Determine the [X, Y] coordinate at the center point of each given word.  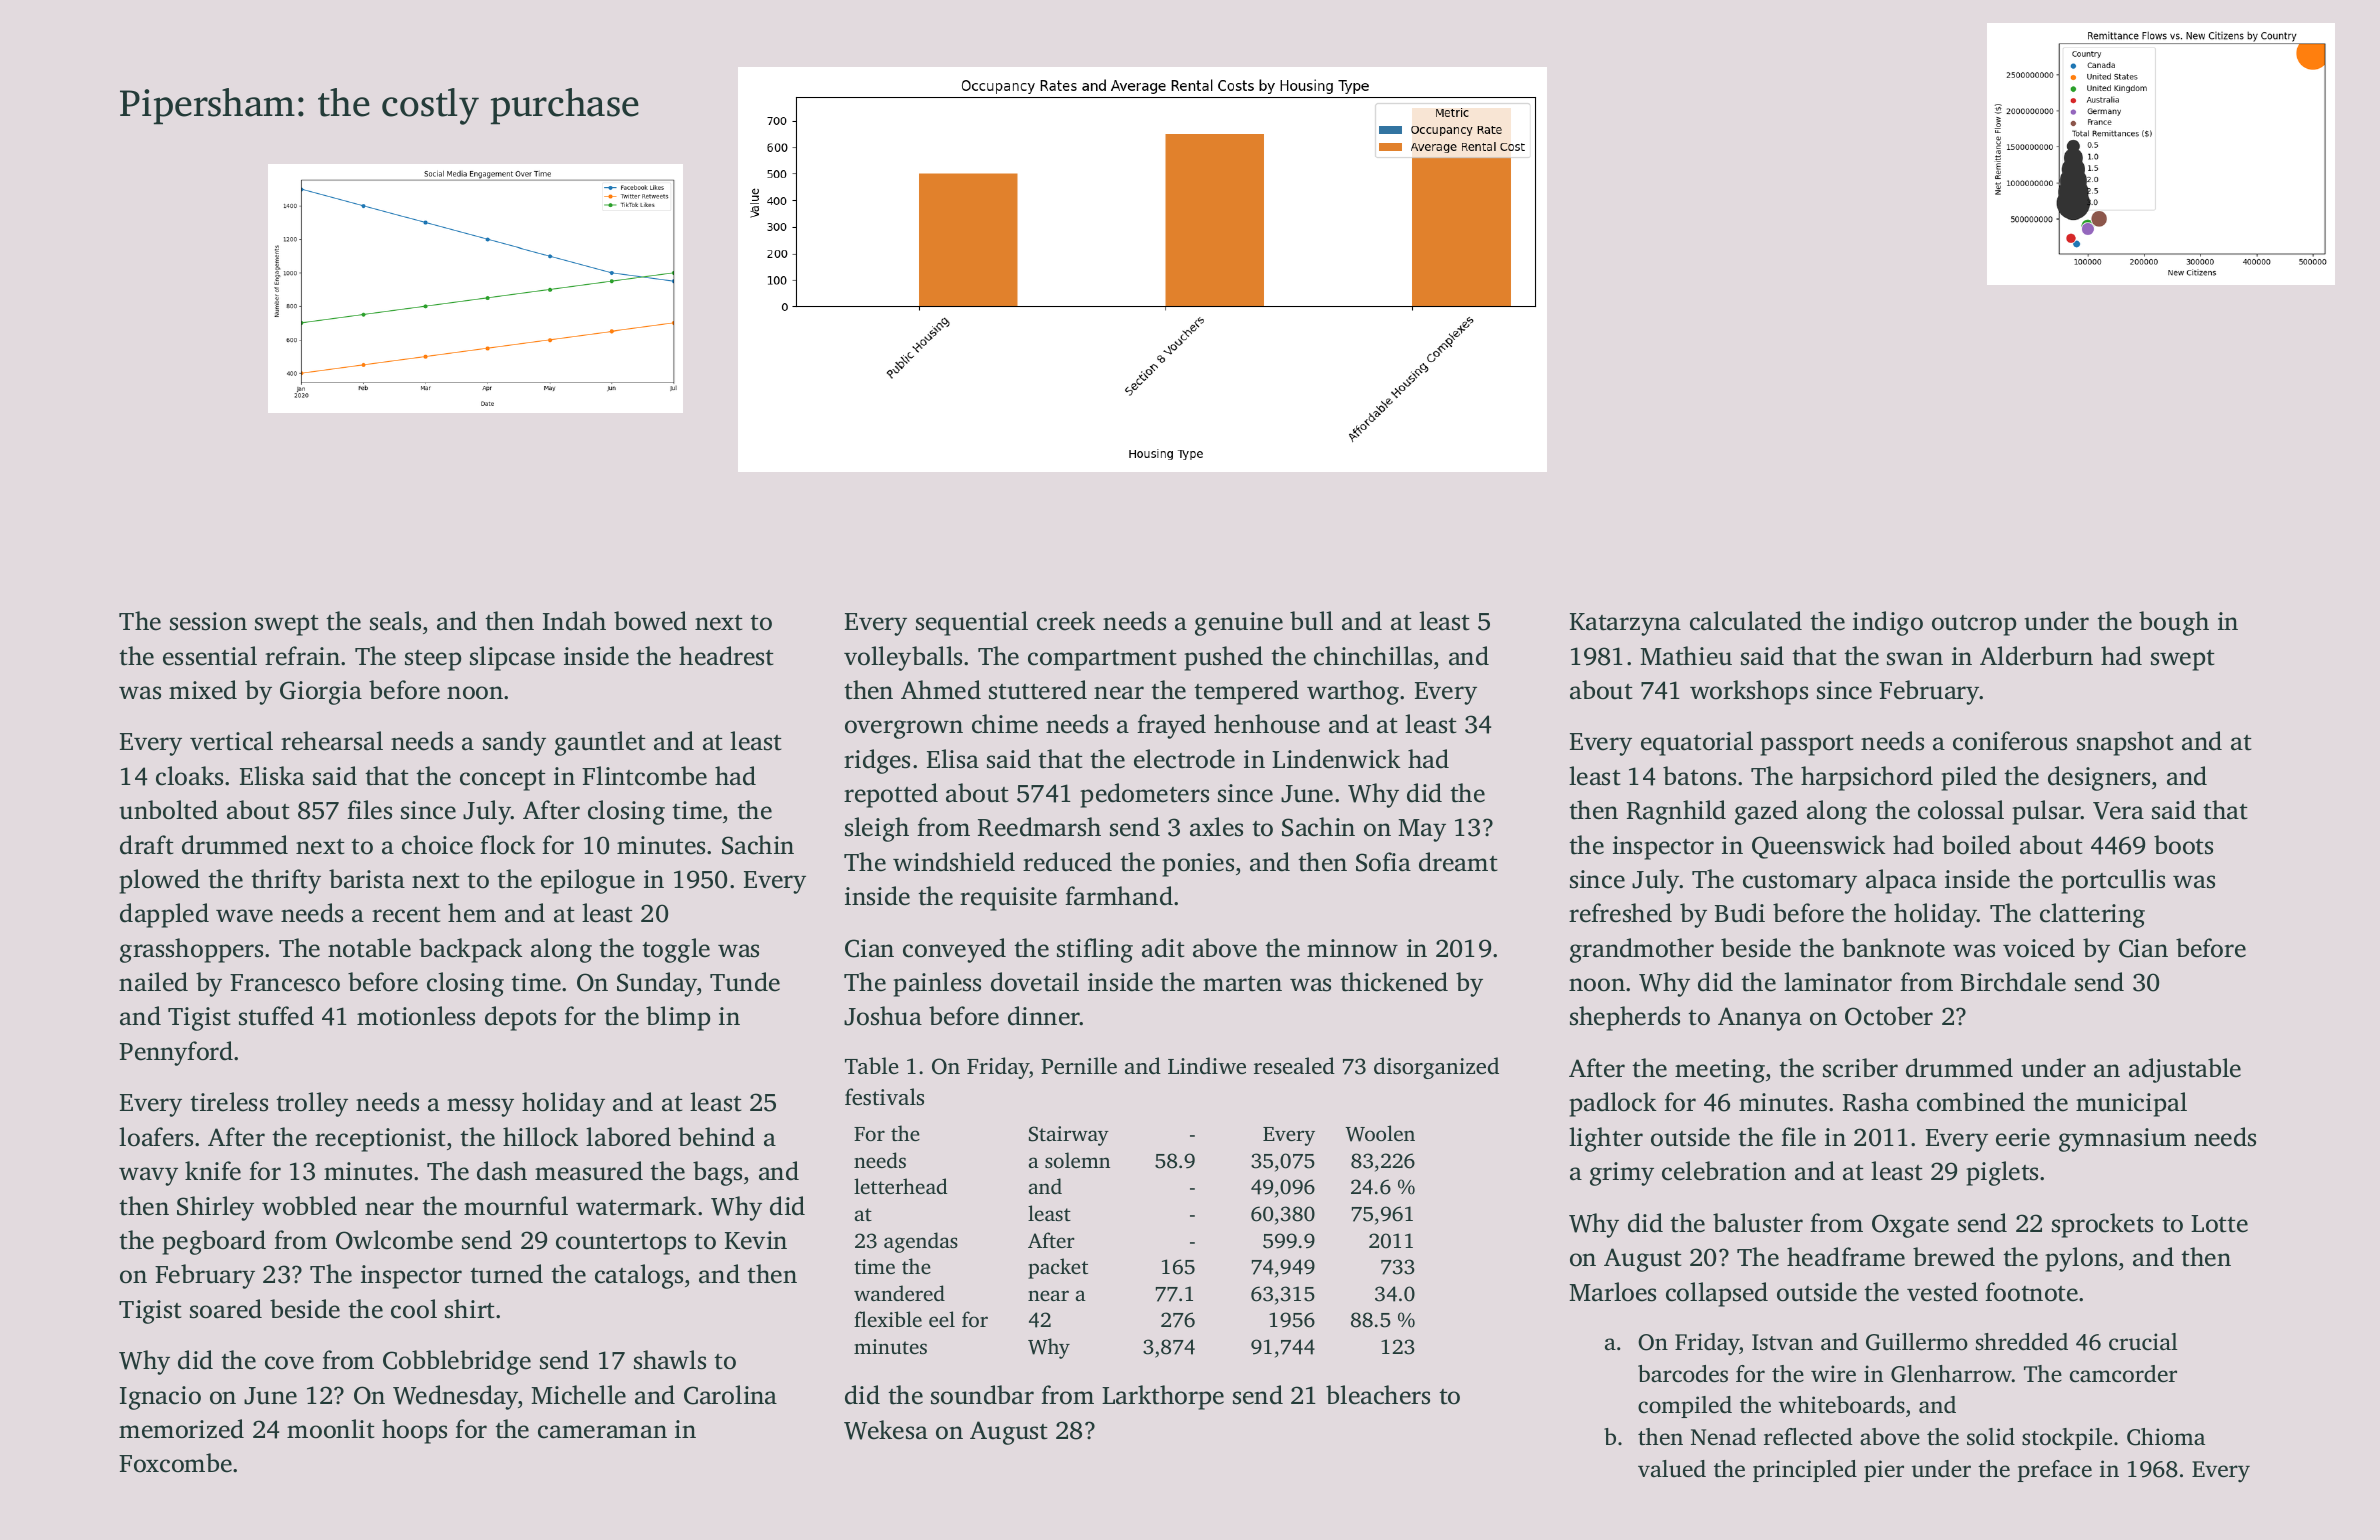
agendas [921, 1242]
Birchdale [2013, 982]
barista [367, 879]
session [208, 621]
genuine [1239, 624]
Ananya [1760, 1019]
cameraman [602, 1432]
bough [2174, 623]
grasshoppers [191, 950]
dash [502, 1171]
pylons [2081, 1259]
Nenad [1723, 1437]
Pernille [1079, 1065]
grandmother [1642, 950]
